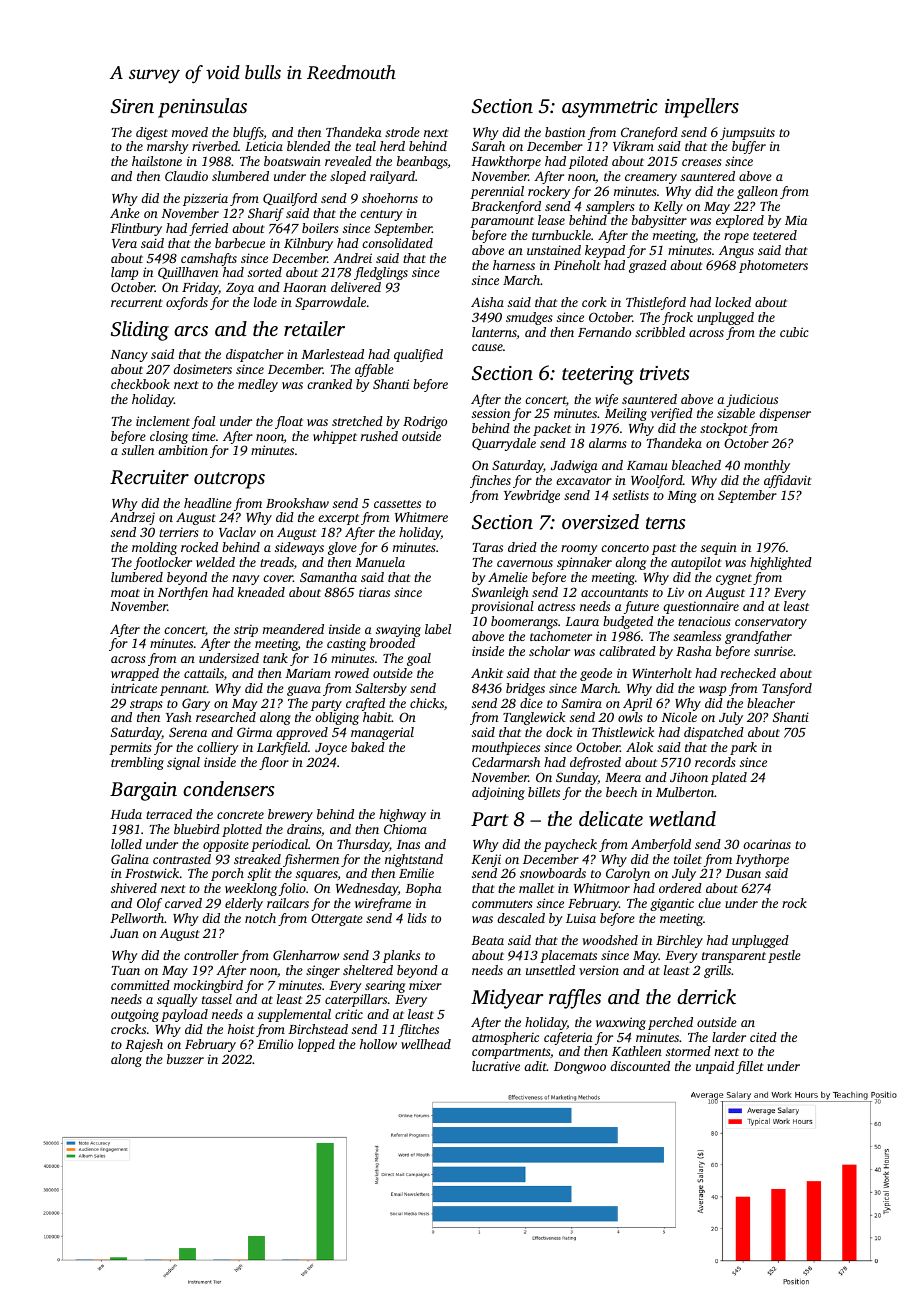  I want to click on teetering, so click(598, 375).
